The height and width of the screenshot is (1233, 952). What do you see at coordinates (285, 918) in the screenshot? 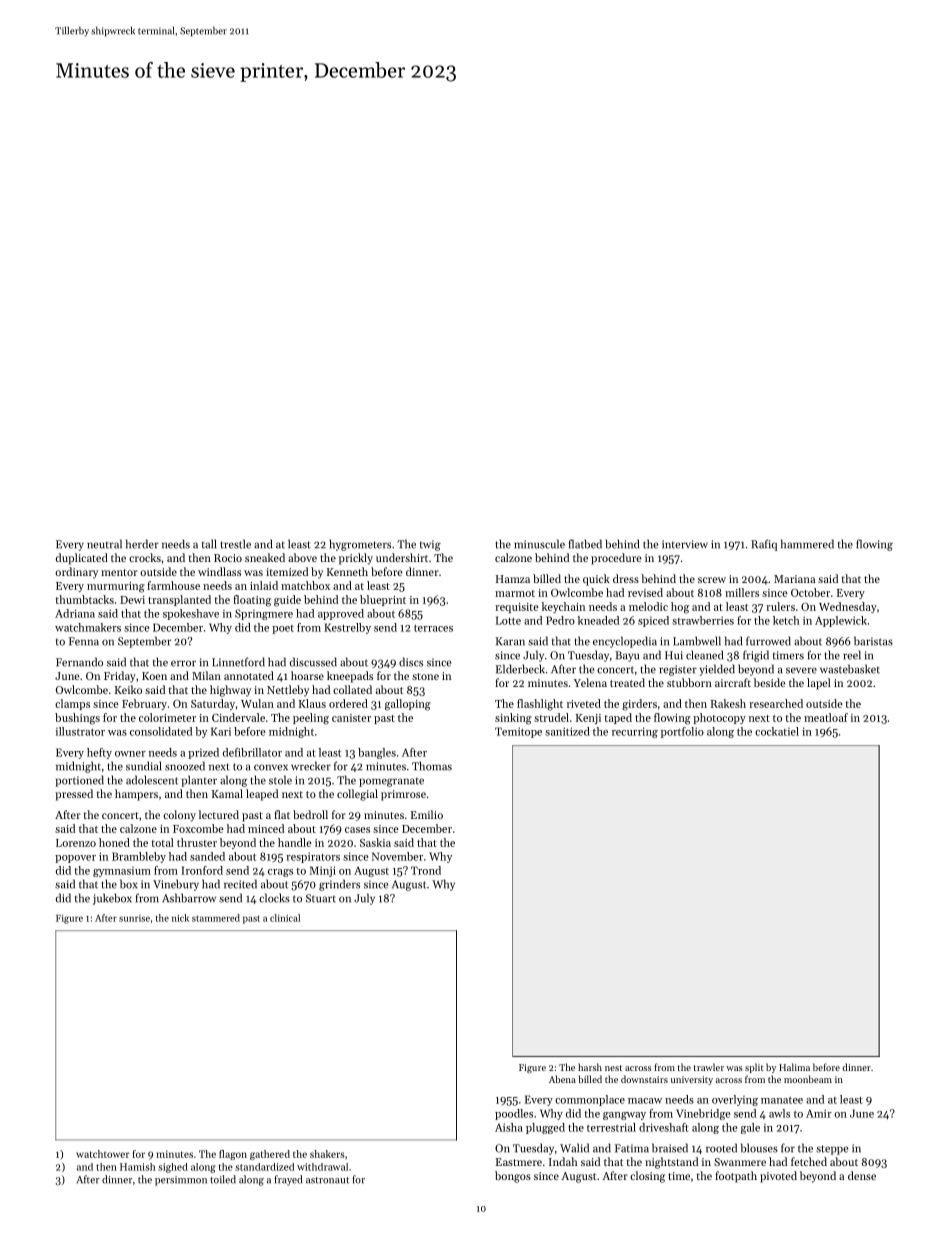
I see `clinical` at bounding box center [285, 918].
